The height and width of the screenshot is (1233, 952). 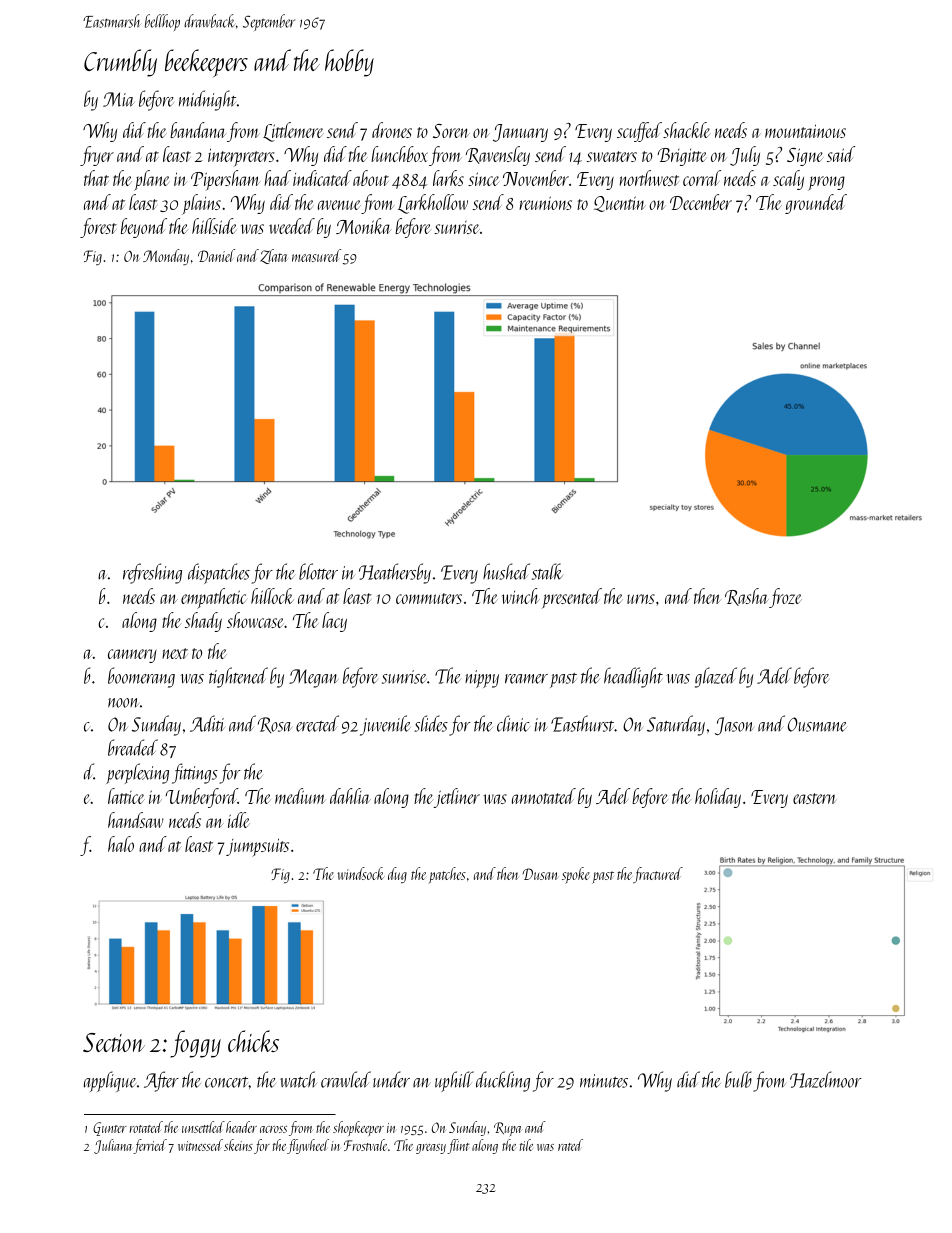 I want to click on shackle, so click(x=687, y=130).
